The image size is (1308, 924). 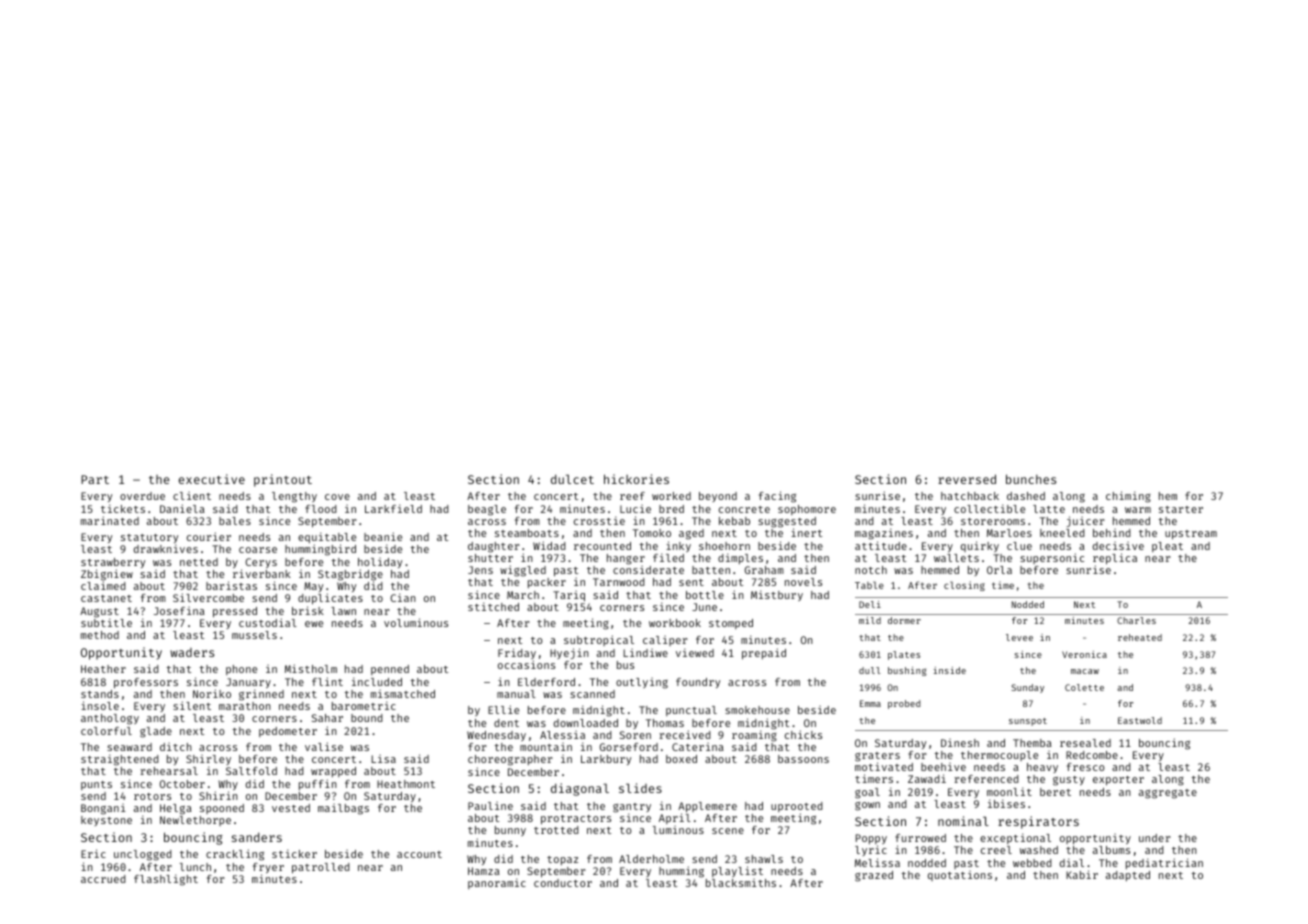 What do you see at coordinates (1015, 838) in the screenshot?
I see `exceptional` at bounding box center [1015, 838].
